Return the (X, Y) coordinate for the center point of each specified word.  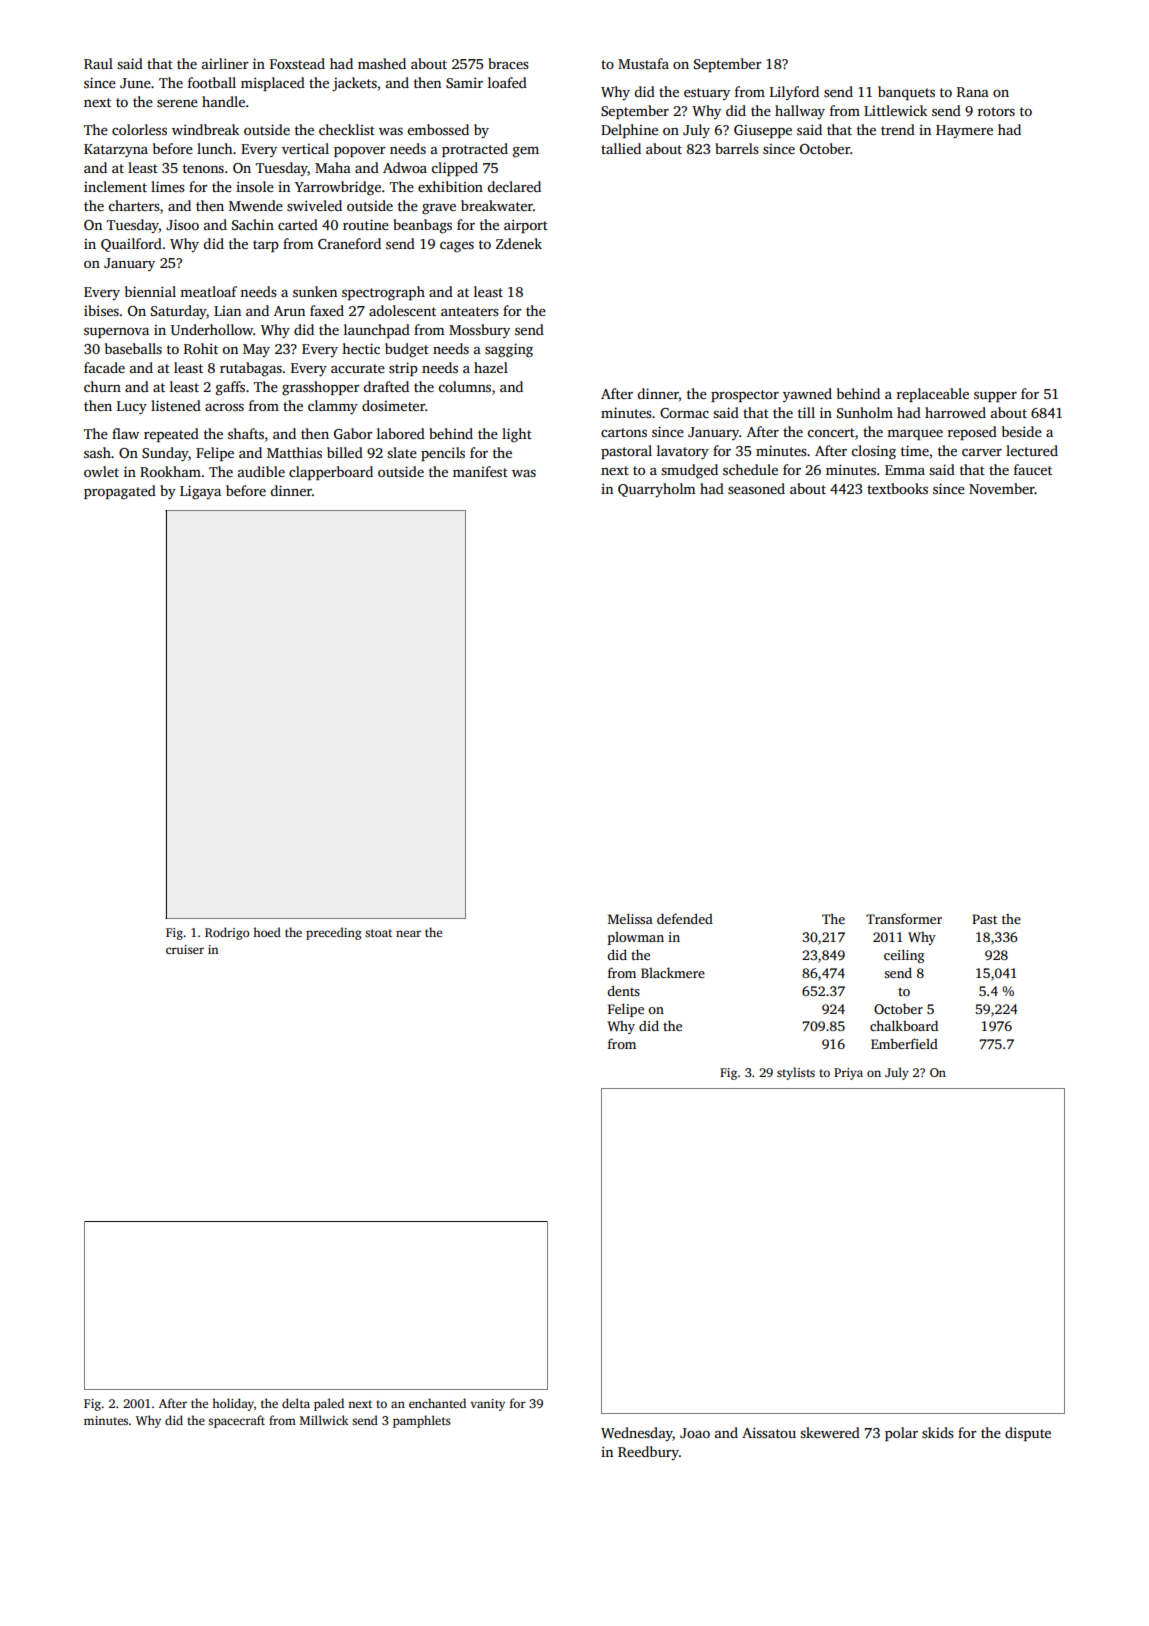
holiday (233, 1404)
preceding (334, 933)
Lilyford (794, 93)
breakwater (497, 205)
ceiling (904, 956)
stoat (378, 933)
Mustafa (643, 63)
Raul (98, 63)
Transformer (904, 918)
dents (623, 990)
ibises (101, 310)
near (408, 933)
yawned (807, 395)
